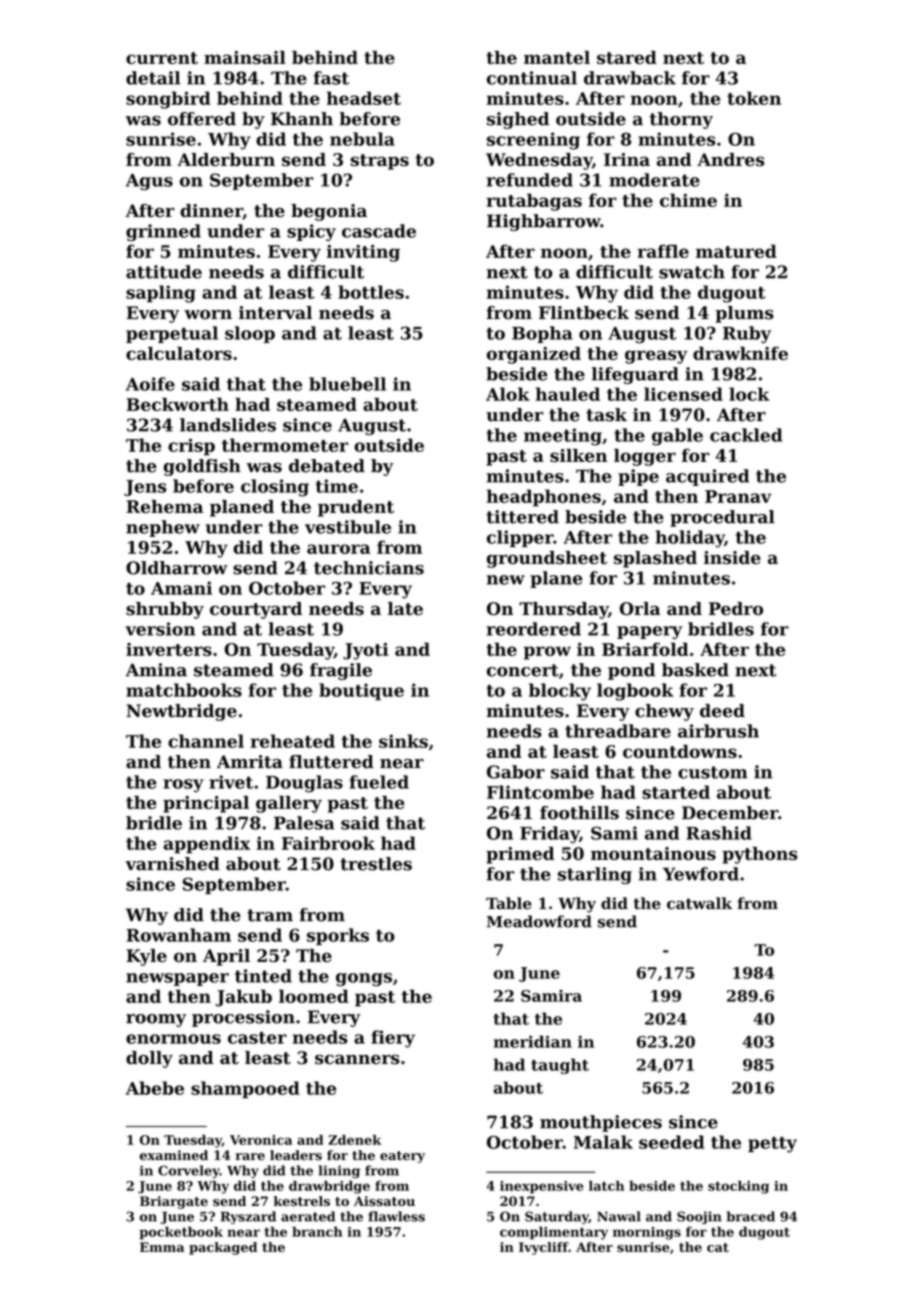  Describe the element at coordinates (155, 1088) in the image. I see `Abebe` at that location.
